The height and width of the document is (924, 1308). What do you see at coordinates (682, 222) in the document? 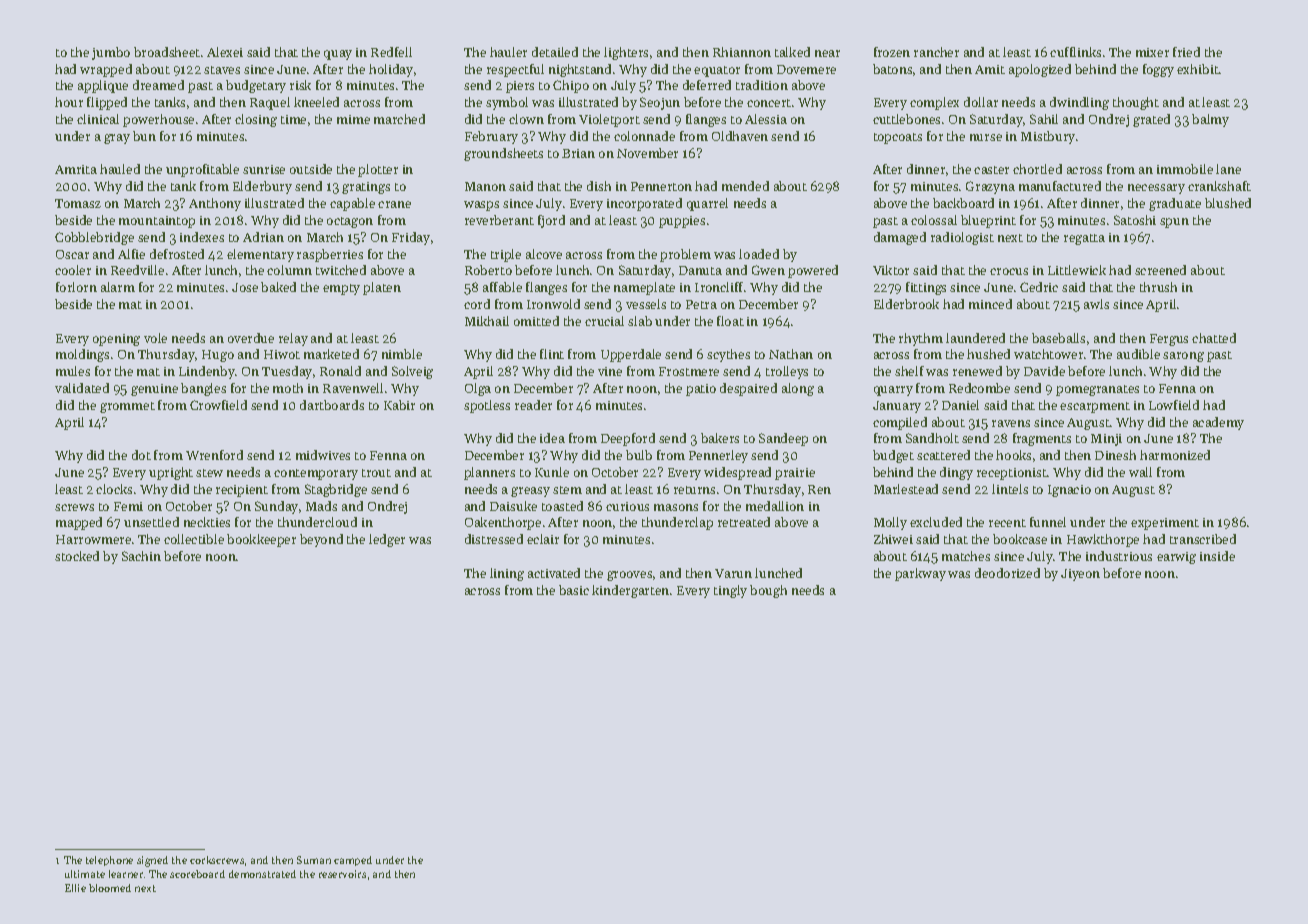
I see `puppies` at bounding box center [682, 222].
